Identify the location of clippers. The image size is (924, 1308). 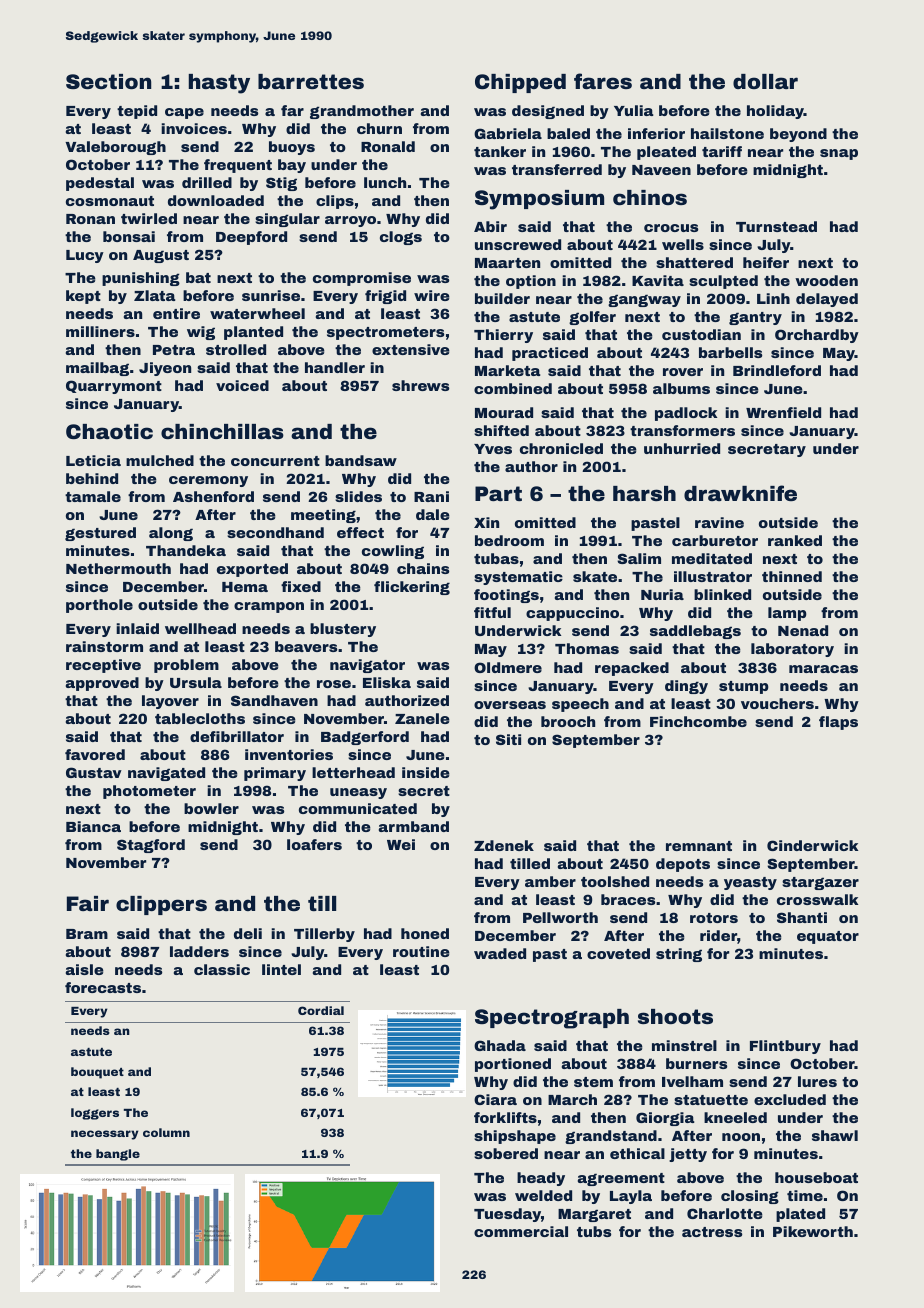
(161, 905).
